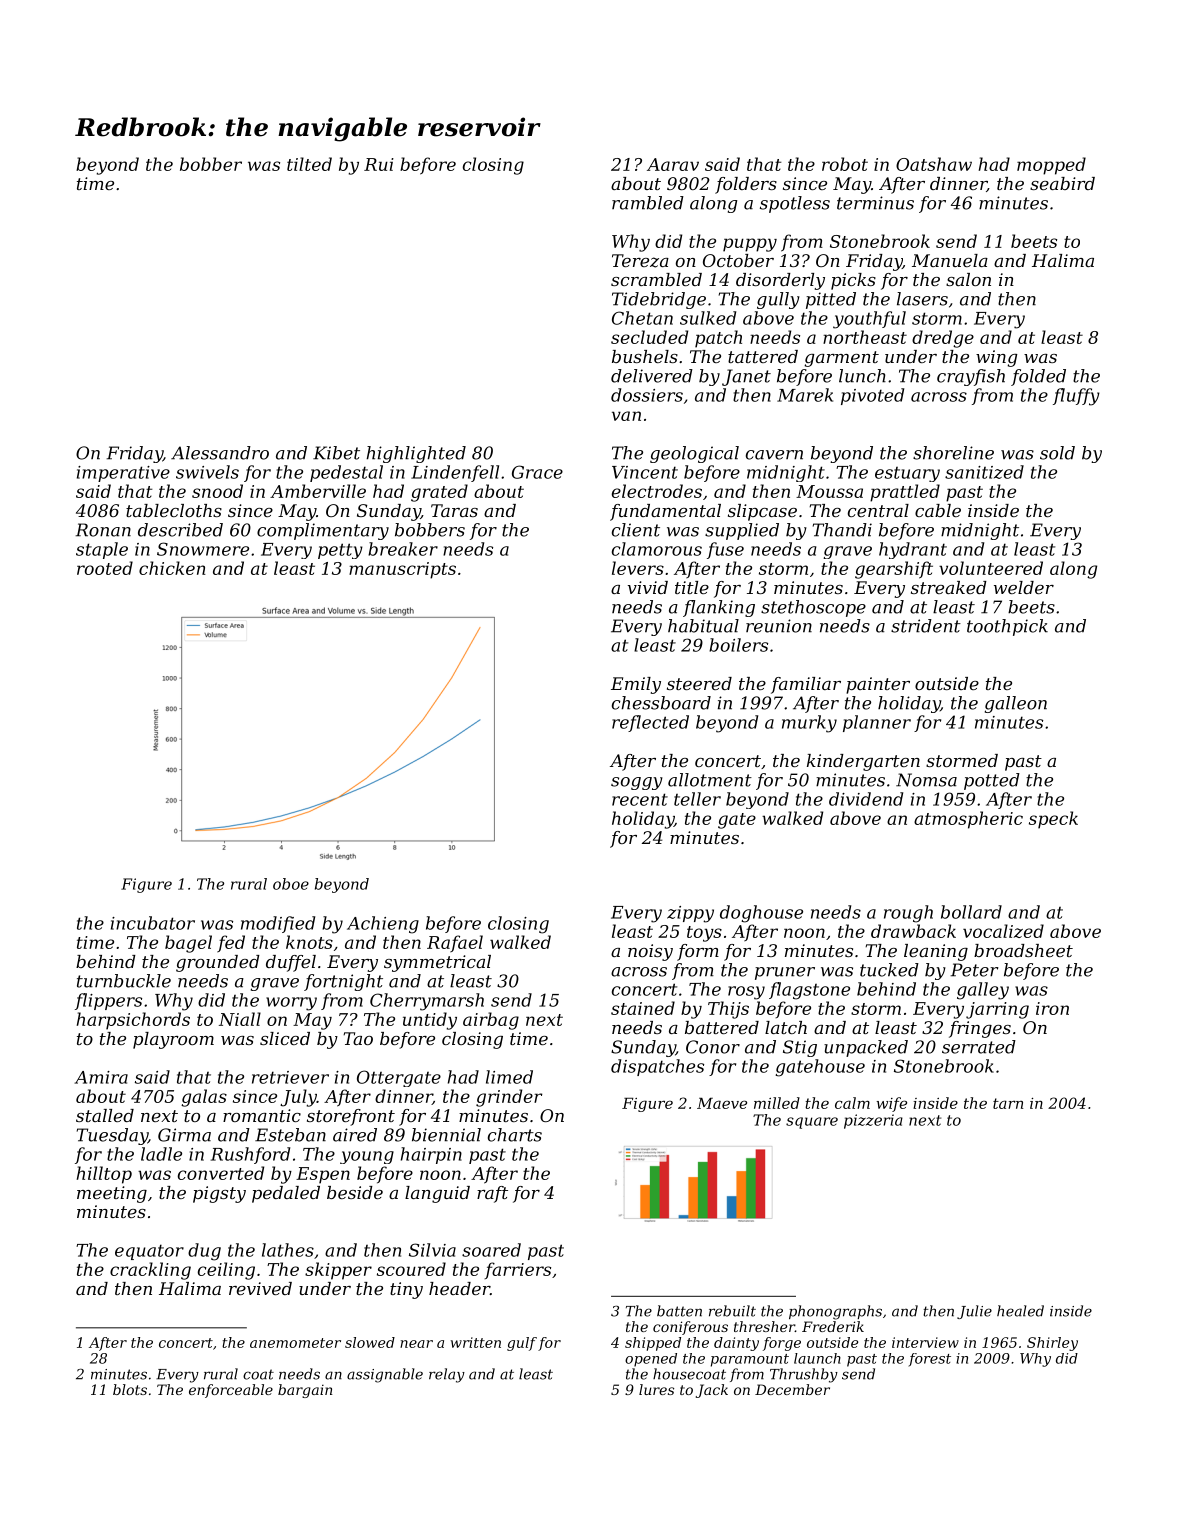  What do you see at coordinates (657, 549) in the screenshot?
I see `clamorous` at bounding box center [657, 549].
